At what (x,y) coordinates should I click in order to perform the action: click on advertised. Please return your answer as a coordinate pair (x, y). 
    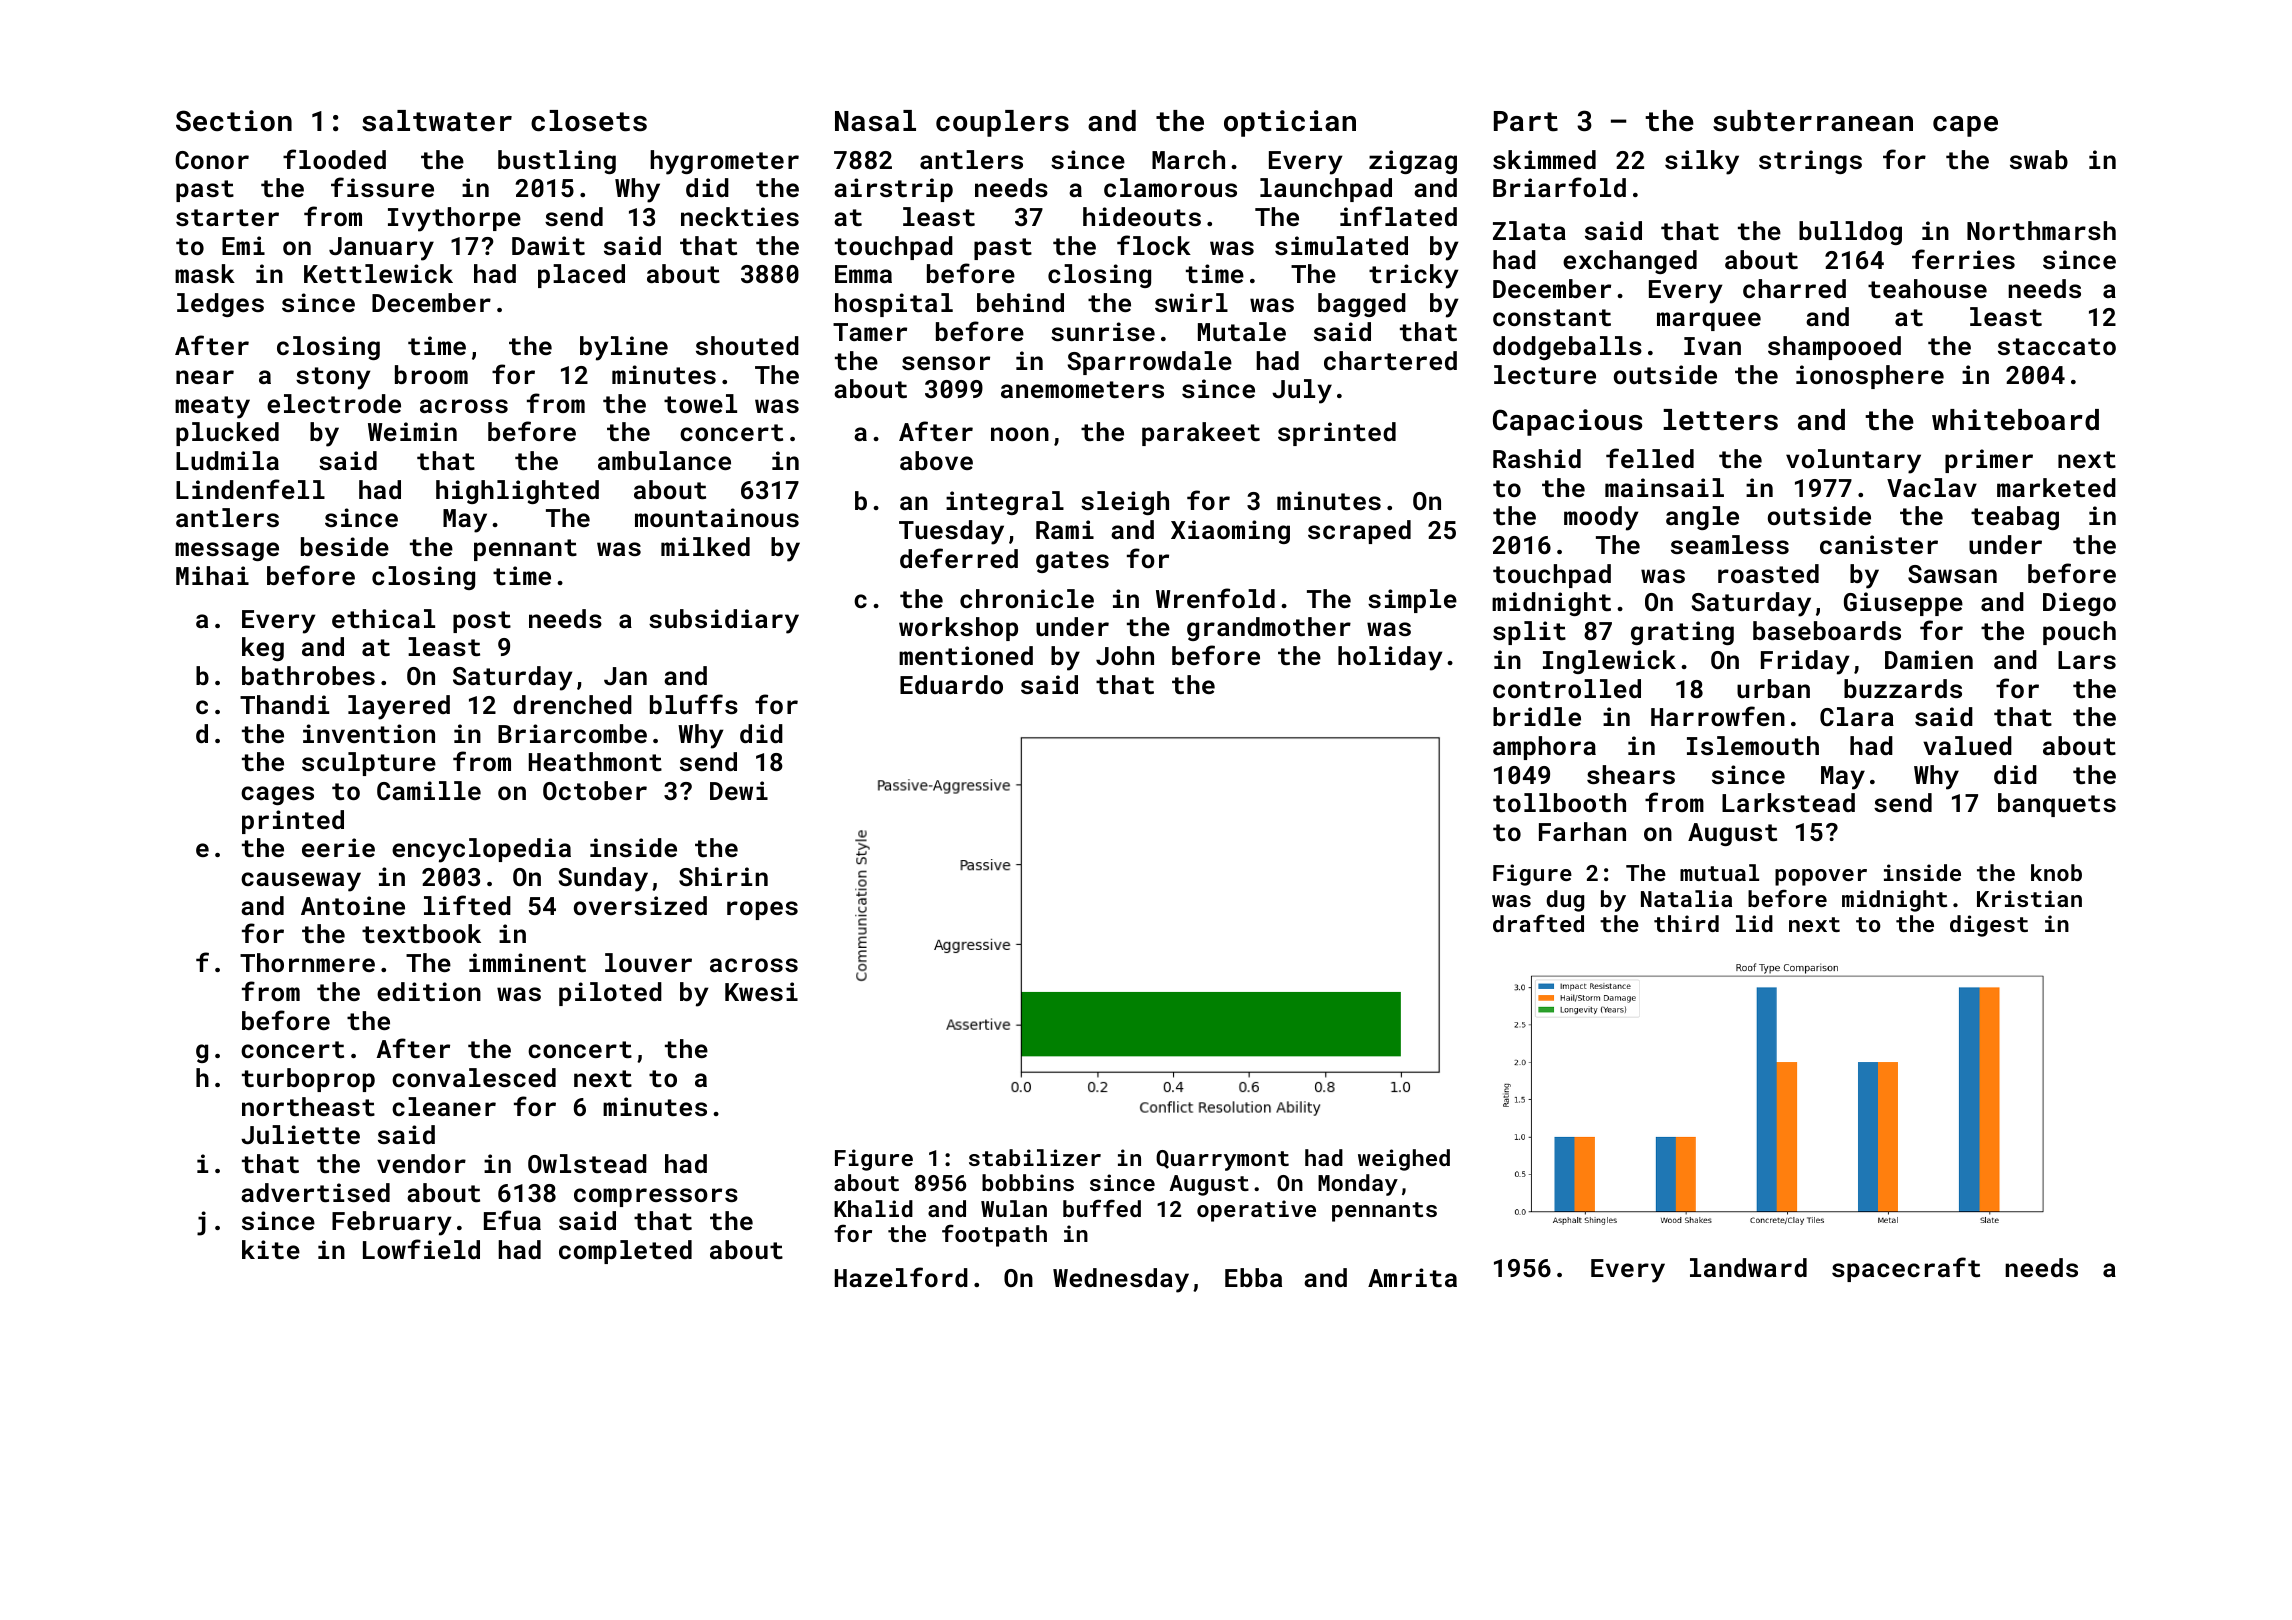
    Looking at the image, I should click on (315, 1192).
